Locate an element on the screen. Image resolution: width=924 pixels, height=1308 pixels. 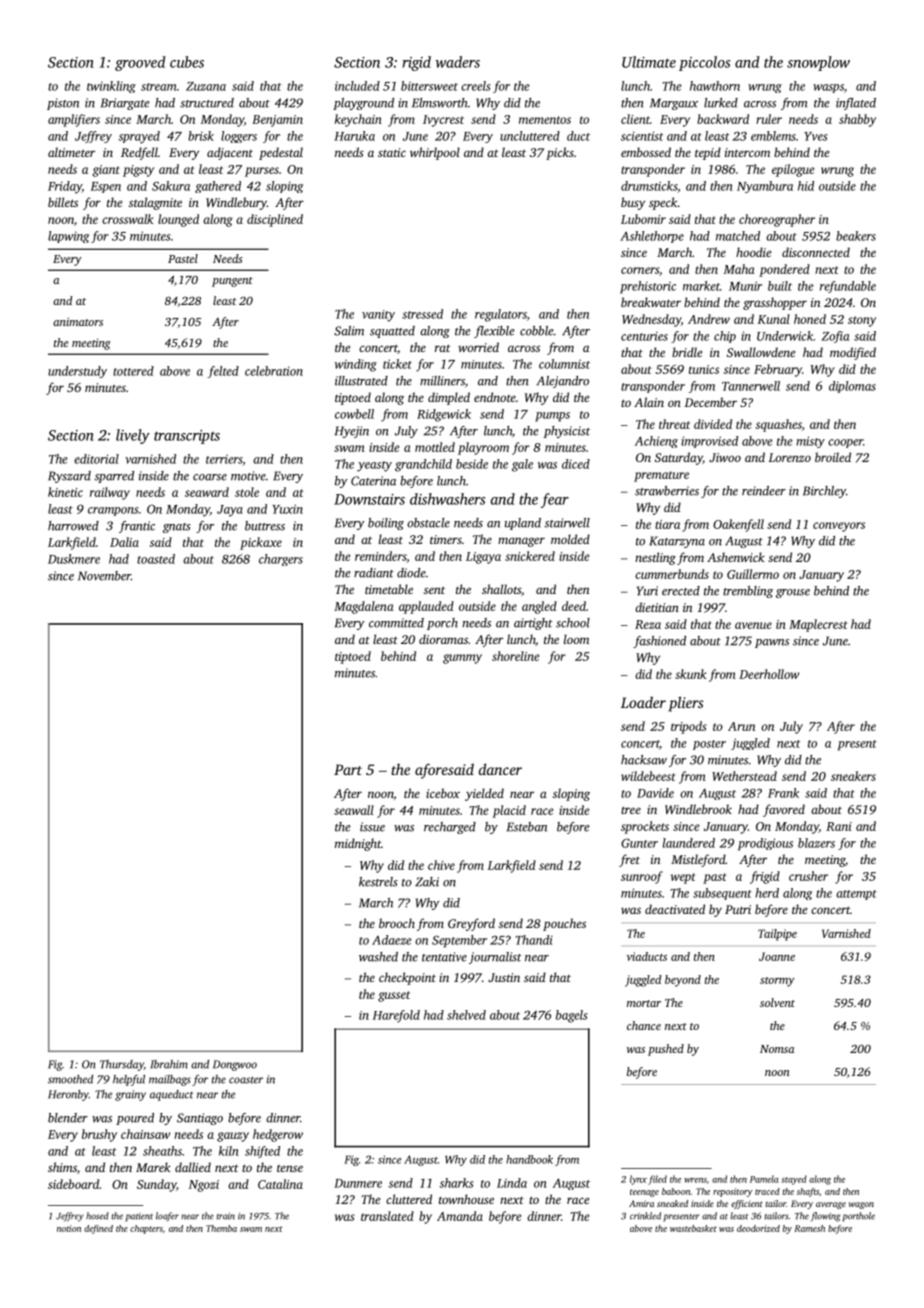
Harefold is located at coordinates (396, 1016).
